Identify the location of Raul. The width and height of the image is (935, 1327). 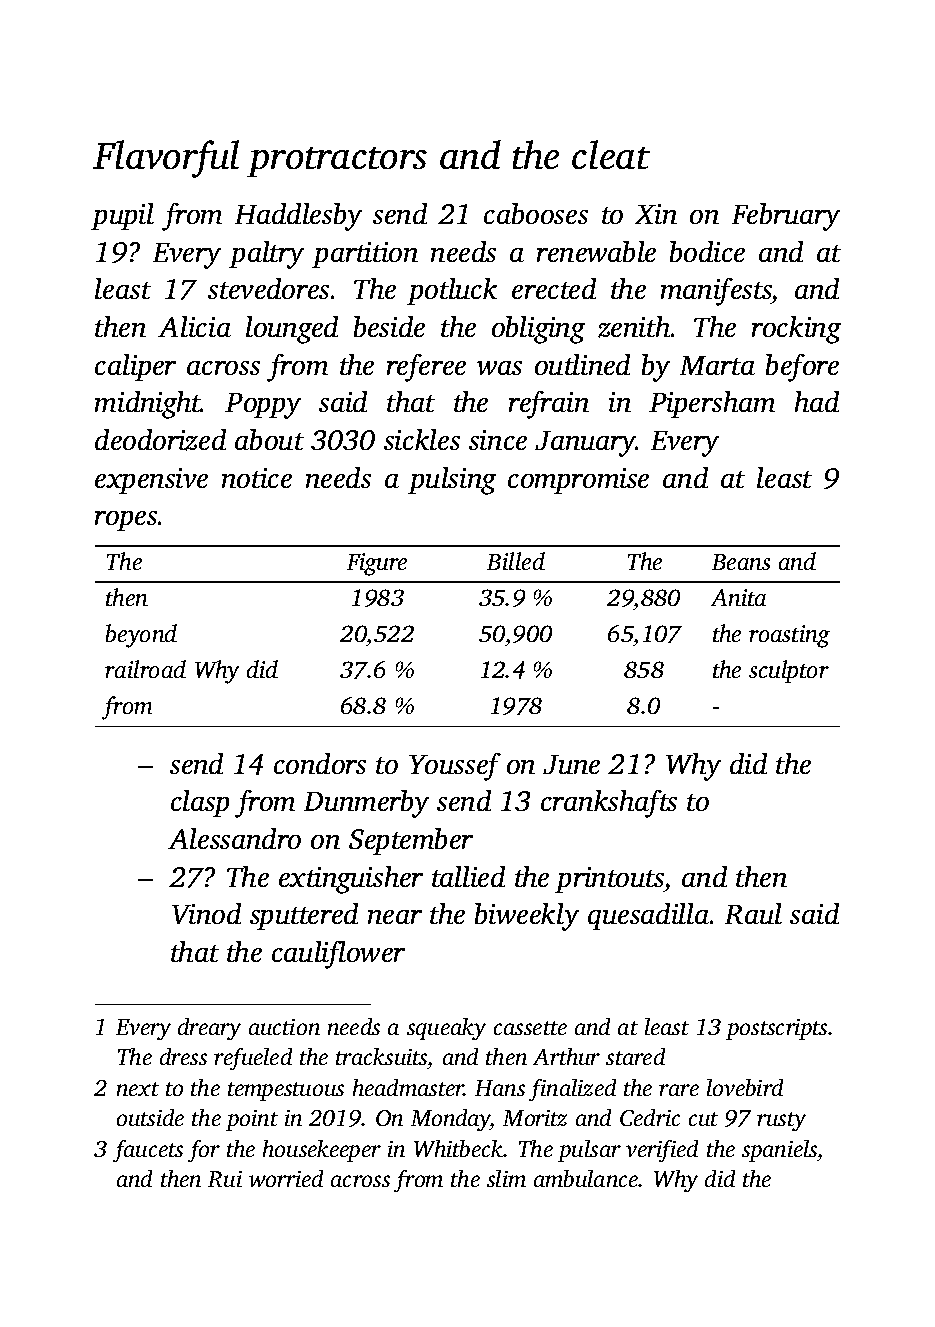
(753, 913).
